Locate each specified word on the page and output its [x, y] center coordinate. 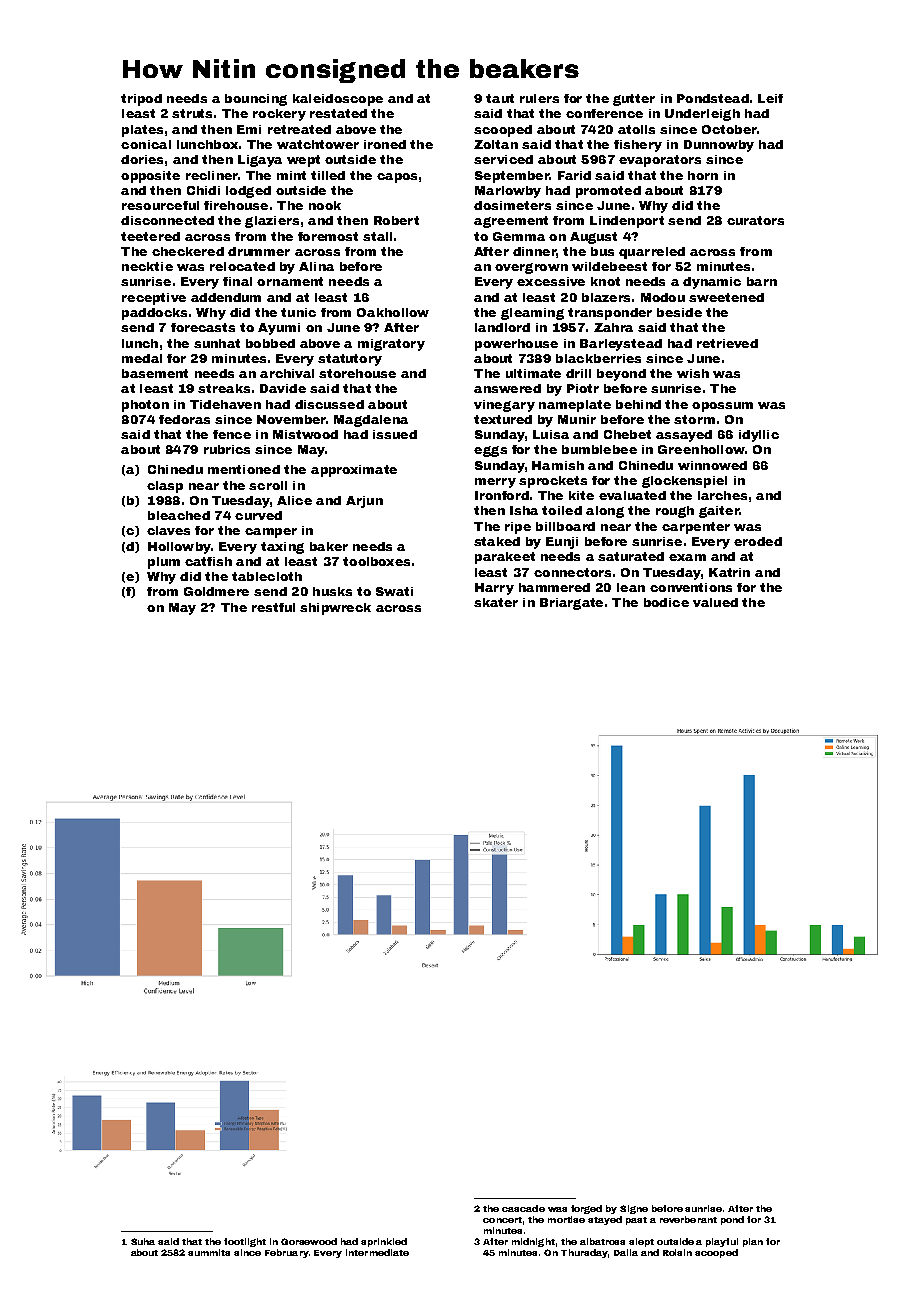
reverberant [688, 1219]
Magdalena [371, 421]
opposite [150, 177]
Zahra [613, 327]
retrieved [727, 343]
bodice [666, 602]
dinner [534, 251]
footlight [245, 1242]
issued [395, 434]
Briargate [571, 604]
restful [273, 607]
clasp [165, 487]
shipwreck [335, 609]
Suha [143, 1241]
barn [762, 281]
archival [287, 373]
